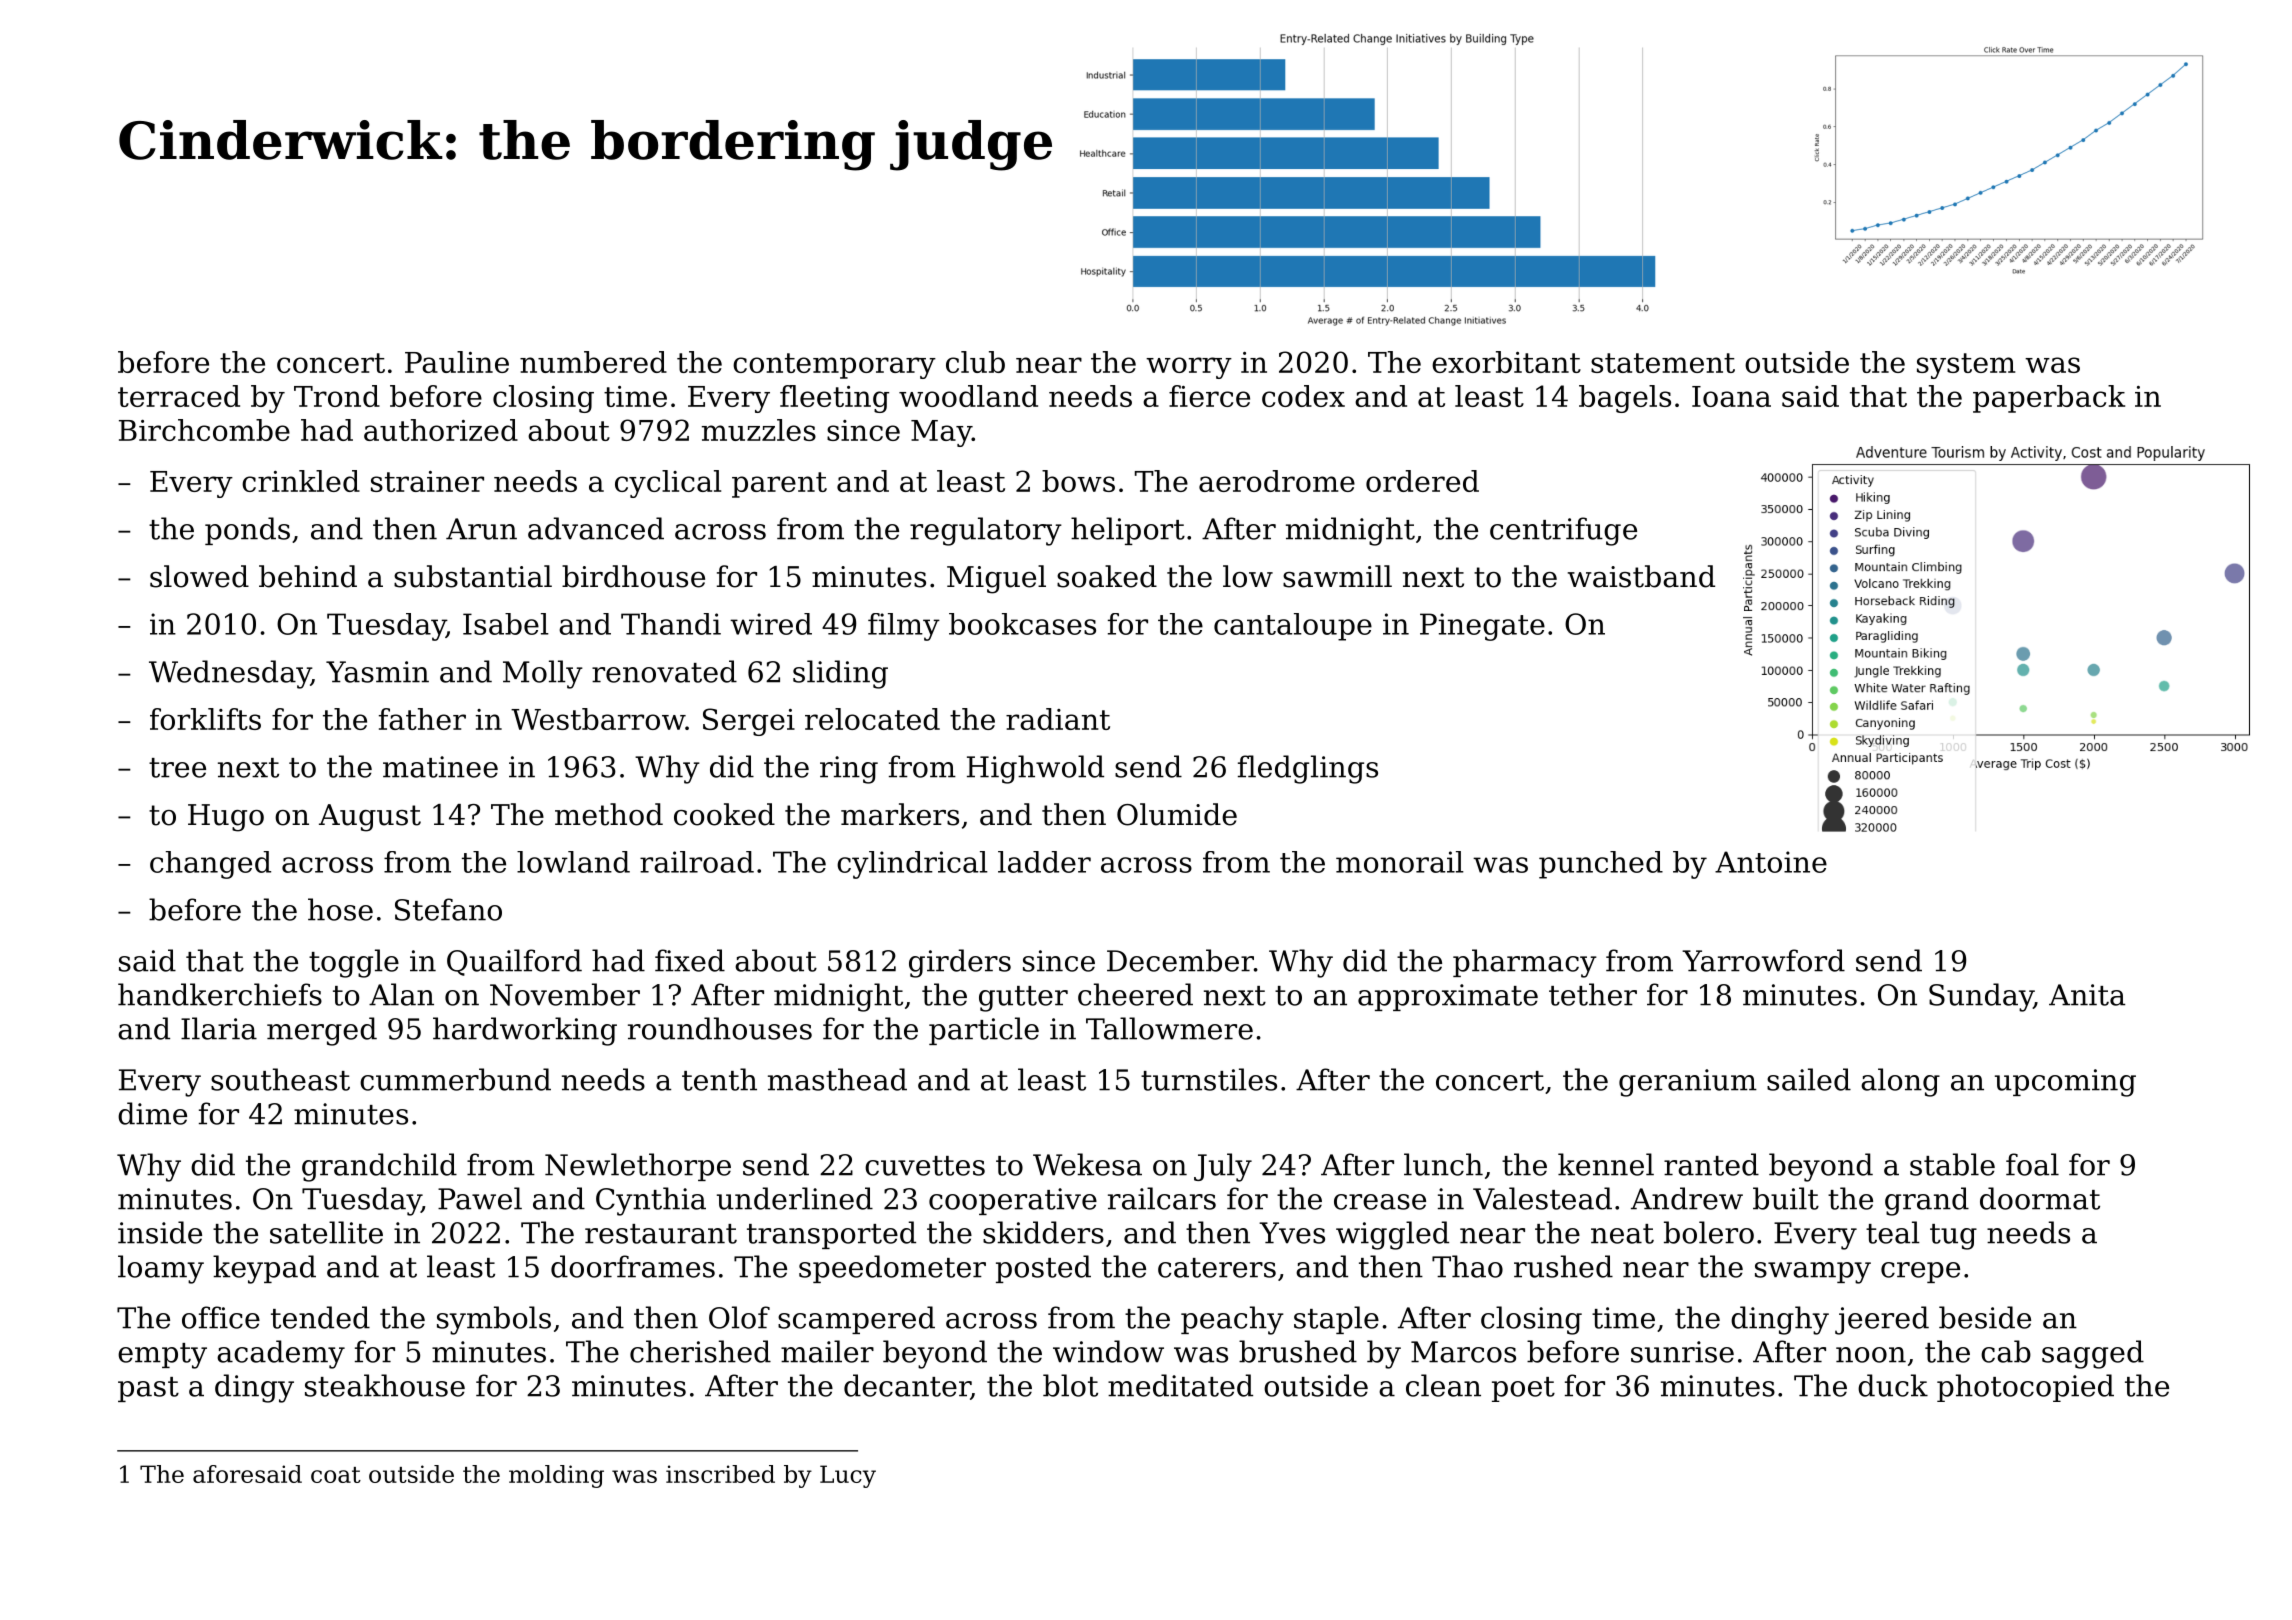  I want to click on Pinegate, so click(1482, 627).
